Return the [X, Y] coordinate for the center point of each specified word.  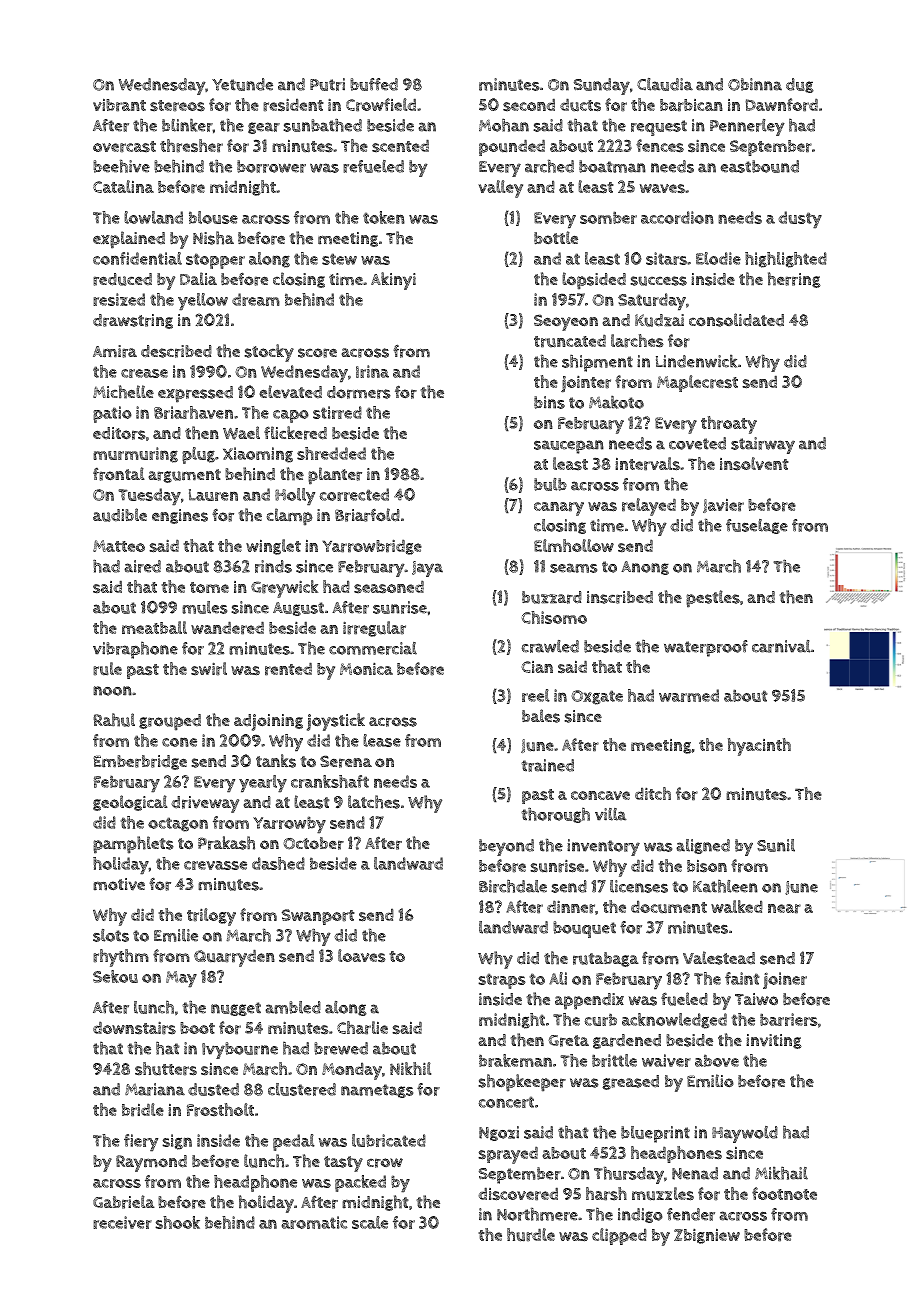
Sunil [776, 845]
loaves [362, 956]
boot [197, 1028]
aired [142, 566]
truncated [570, 341]
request [659, 128]
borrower [271, 166]
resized [119, 299]
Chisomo [554, 617]
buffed [374, 84]
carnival [781, 646]
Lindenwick [696, 361]
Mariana [155, 1089]
